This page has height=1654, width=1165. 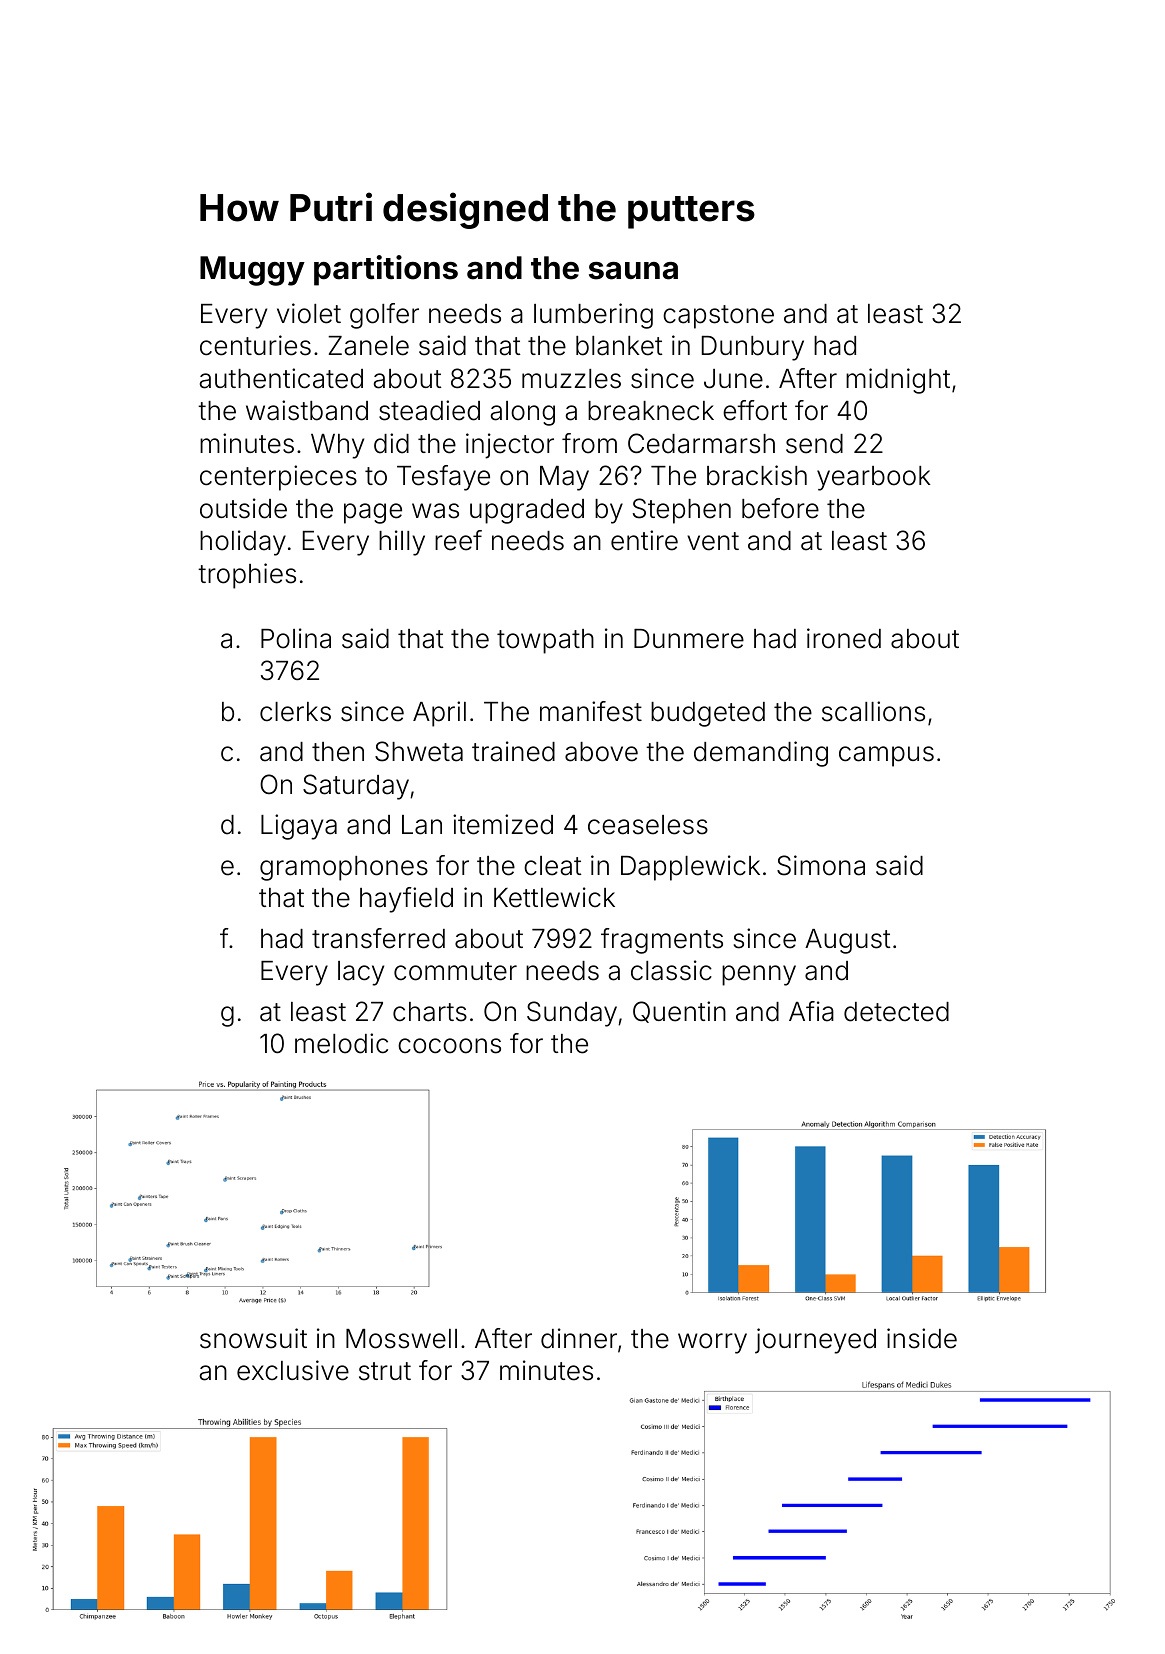 What do you see at coordinates (252, 271) in the page?
I see `Muggy` at bounding box center [252, 271].
